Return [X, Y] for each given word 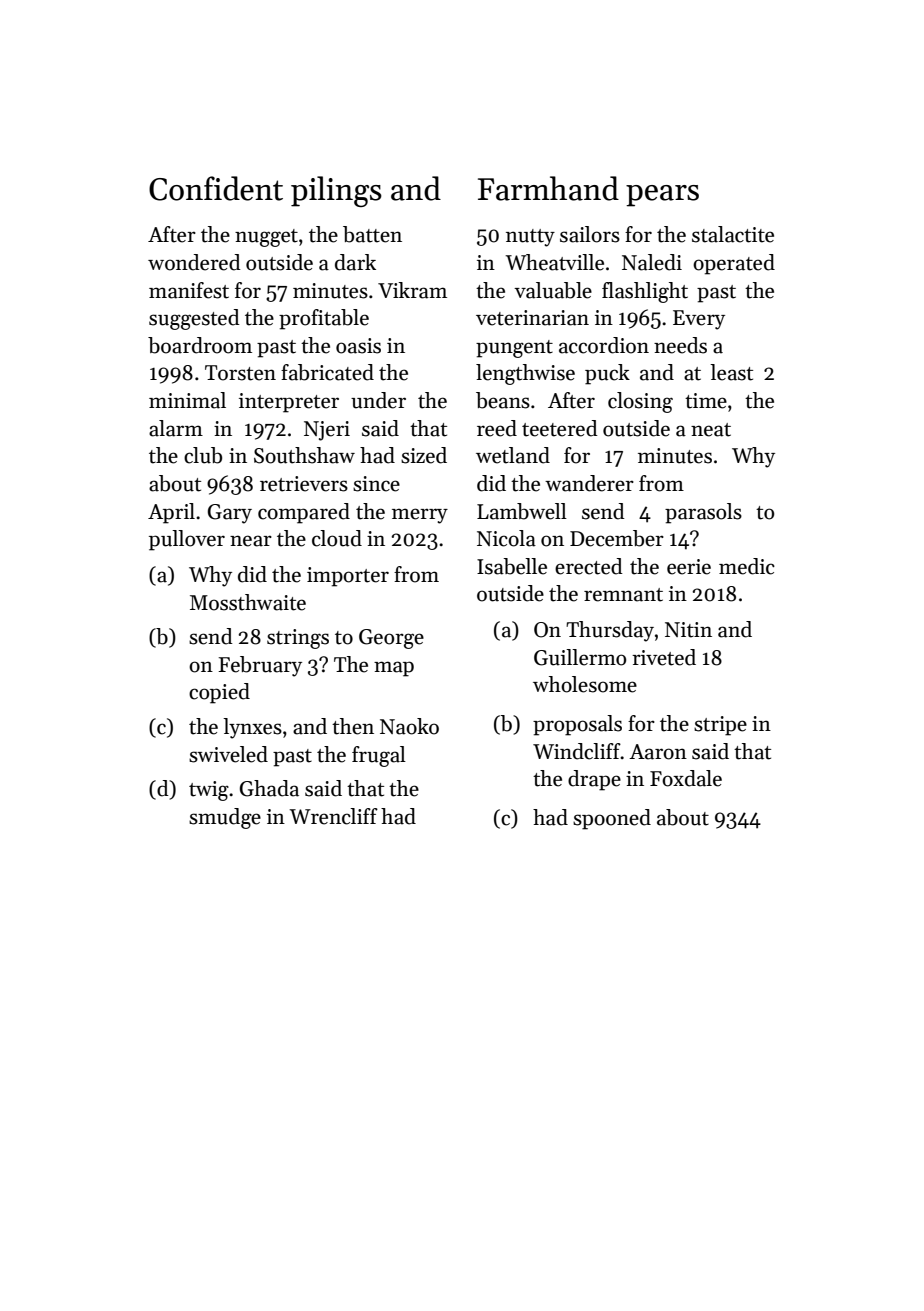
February [260, 666]
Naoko [409, 726]
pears [662, 196]
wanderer [589, 483]
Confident [216, 188]
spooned [612, 819]
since [376, 484]
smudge [225, 818]
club [203, 455]
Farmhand [548, 188]
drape [594, 780]
